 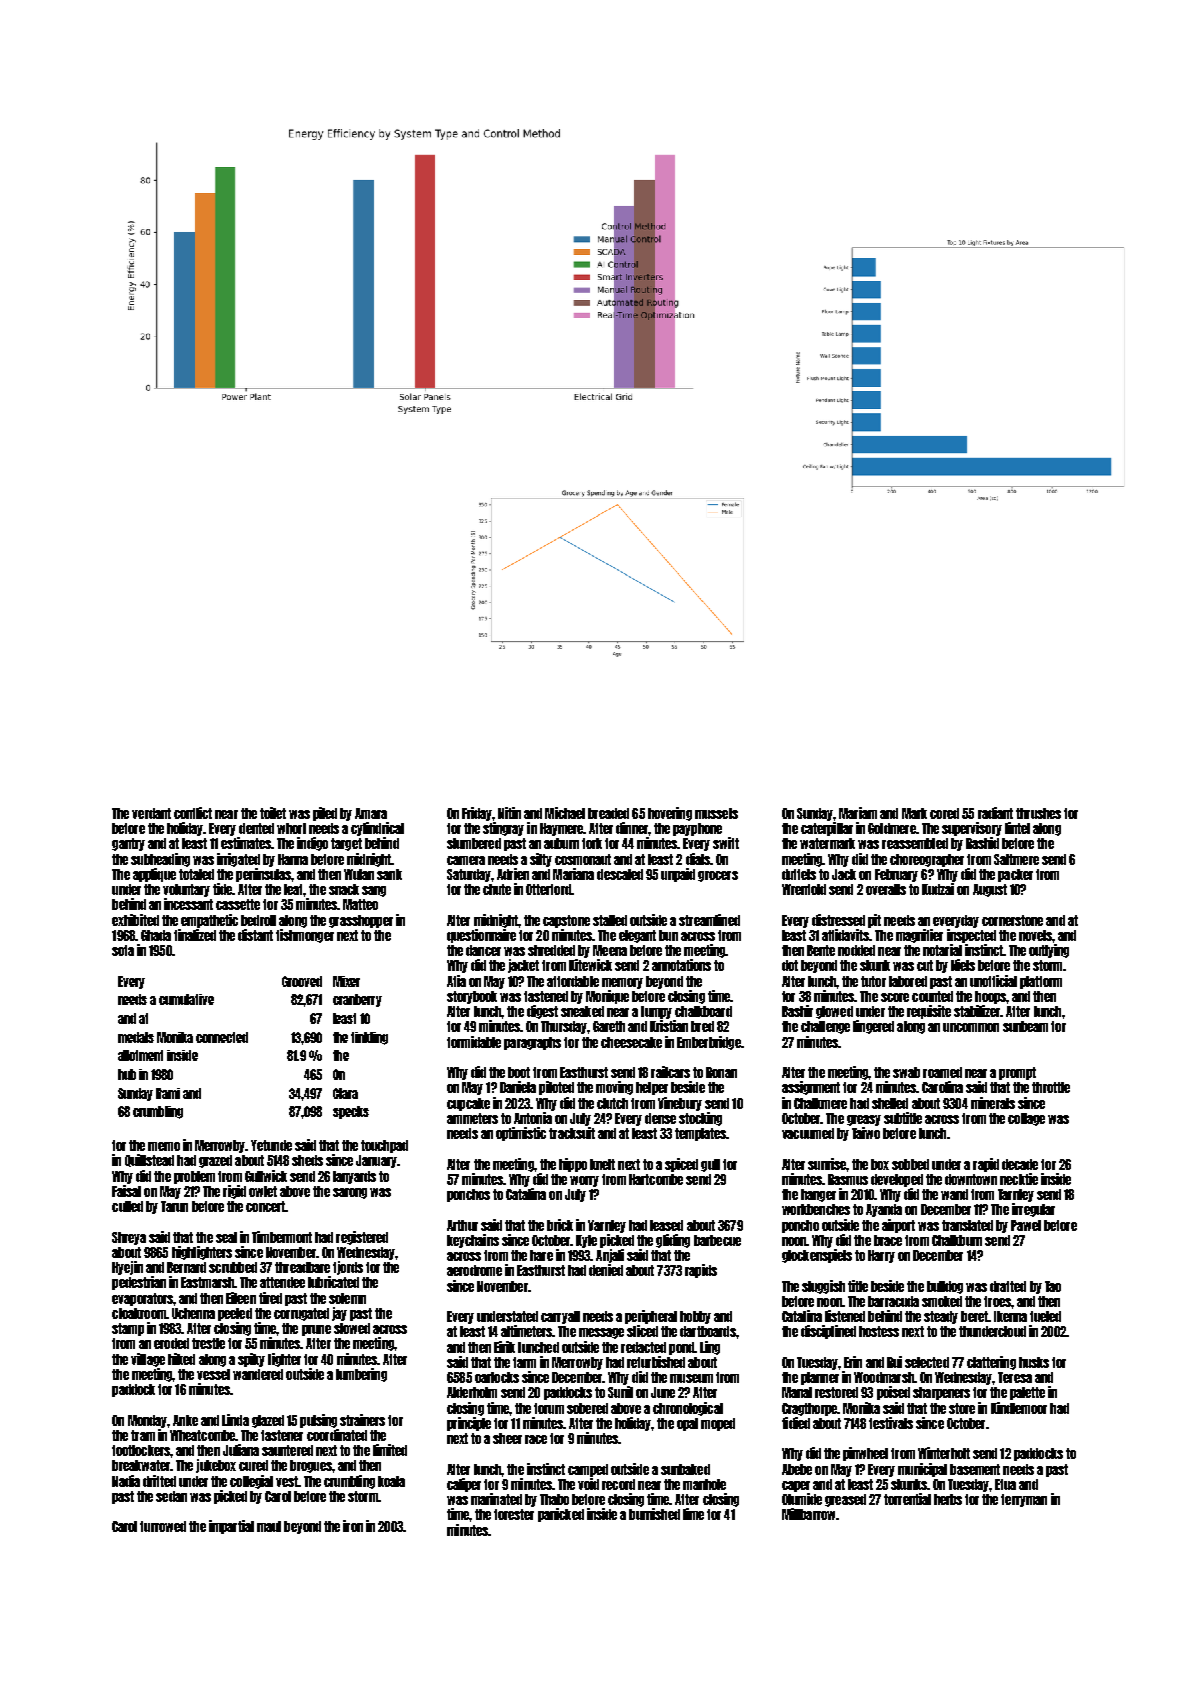 What do you see at coordinates (474, 1270) in the screenshot?
I see `aerodrome` at bounding box center [474, 1270].
